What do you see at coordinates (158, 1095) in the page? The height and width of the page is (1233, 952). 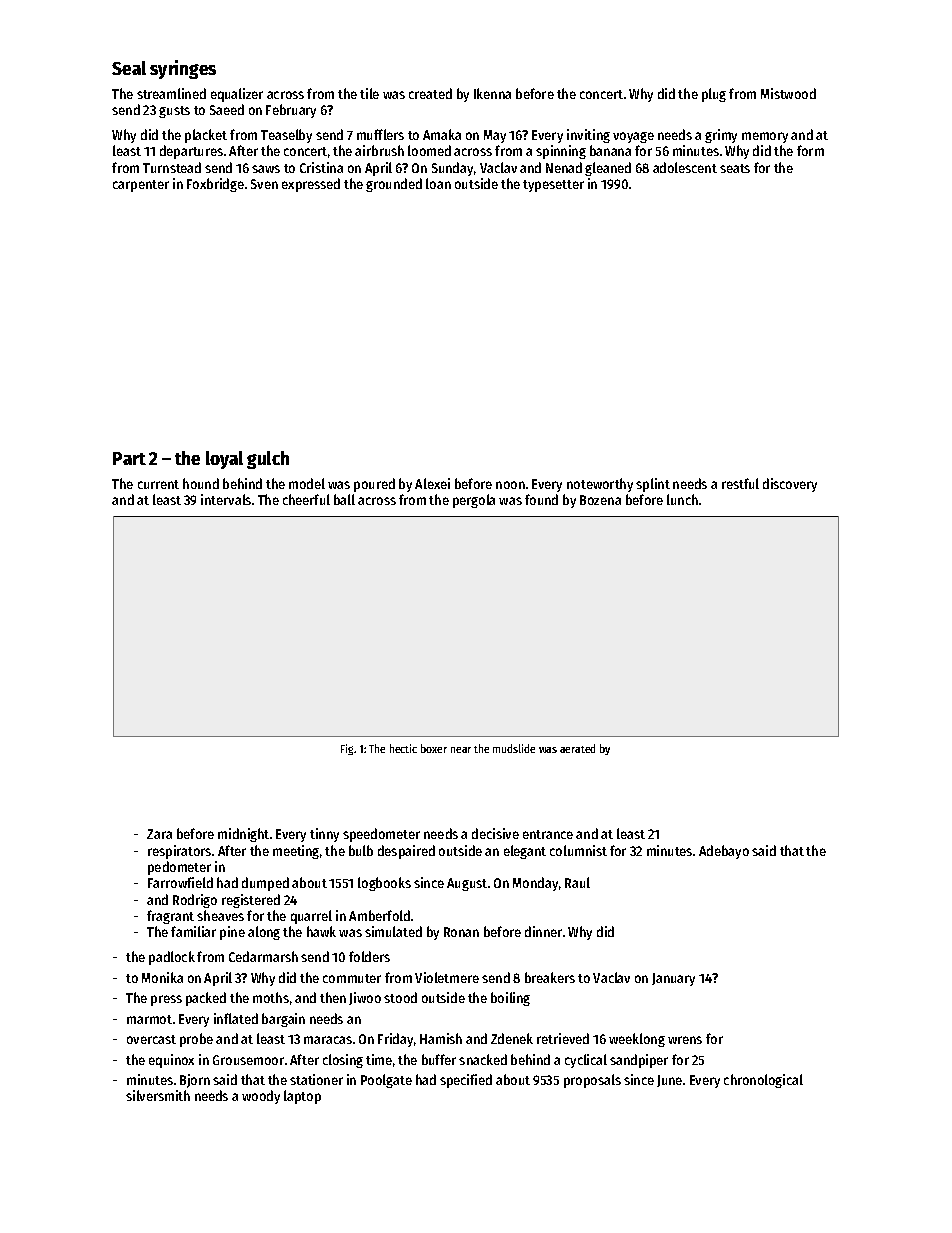 I see `silversmith` at bounding box center [158, 1095].
